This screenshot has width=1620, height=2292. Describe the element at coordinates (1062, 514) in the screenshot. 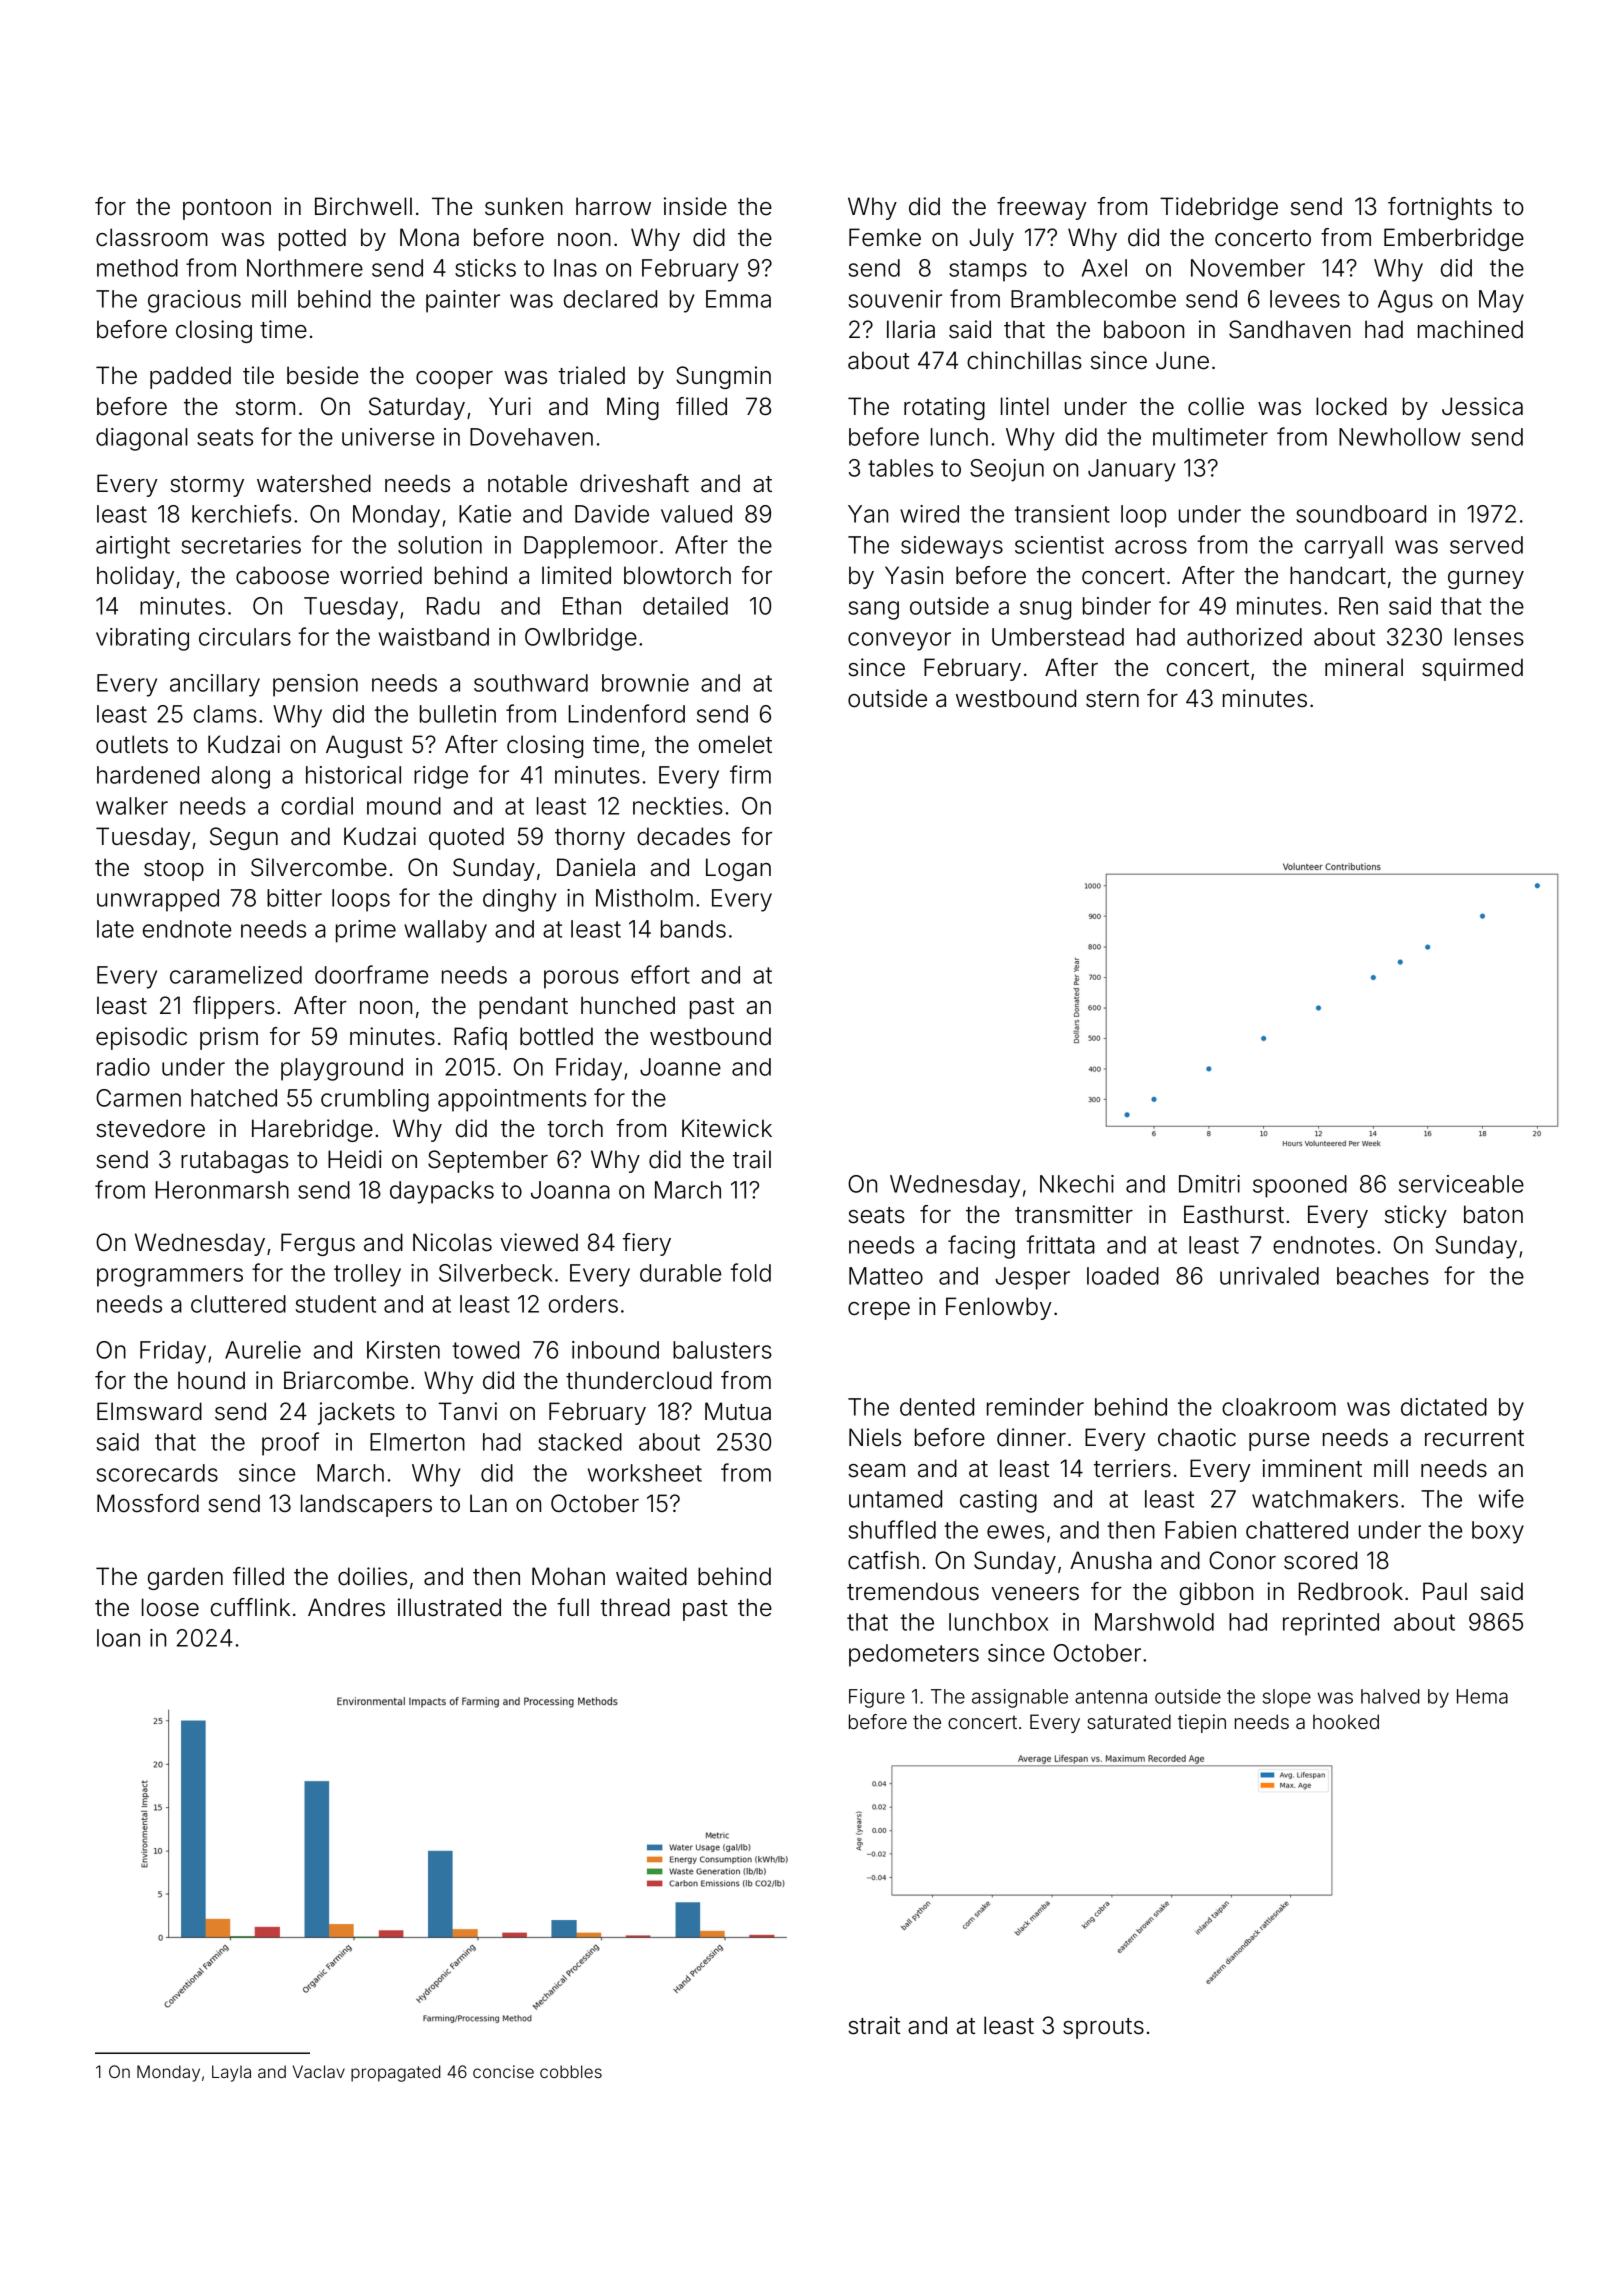

I see `transient` at that location.
